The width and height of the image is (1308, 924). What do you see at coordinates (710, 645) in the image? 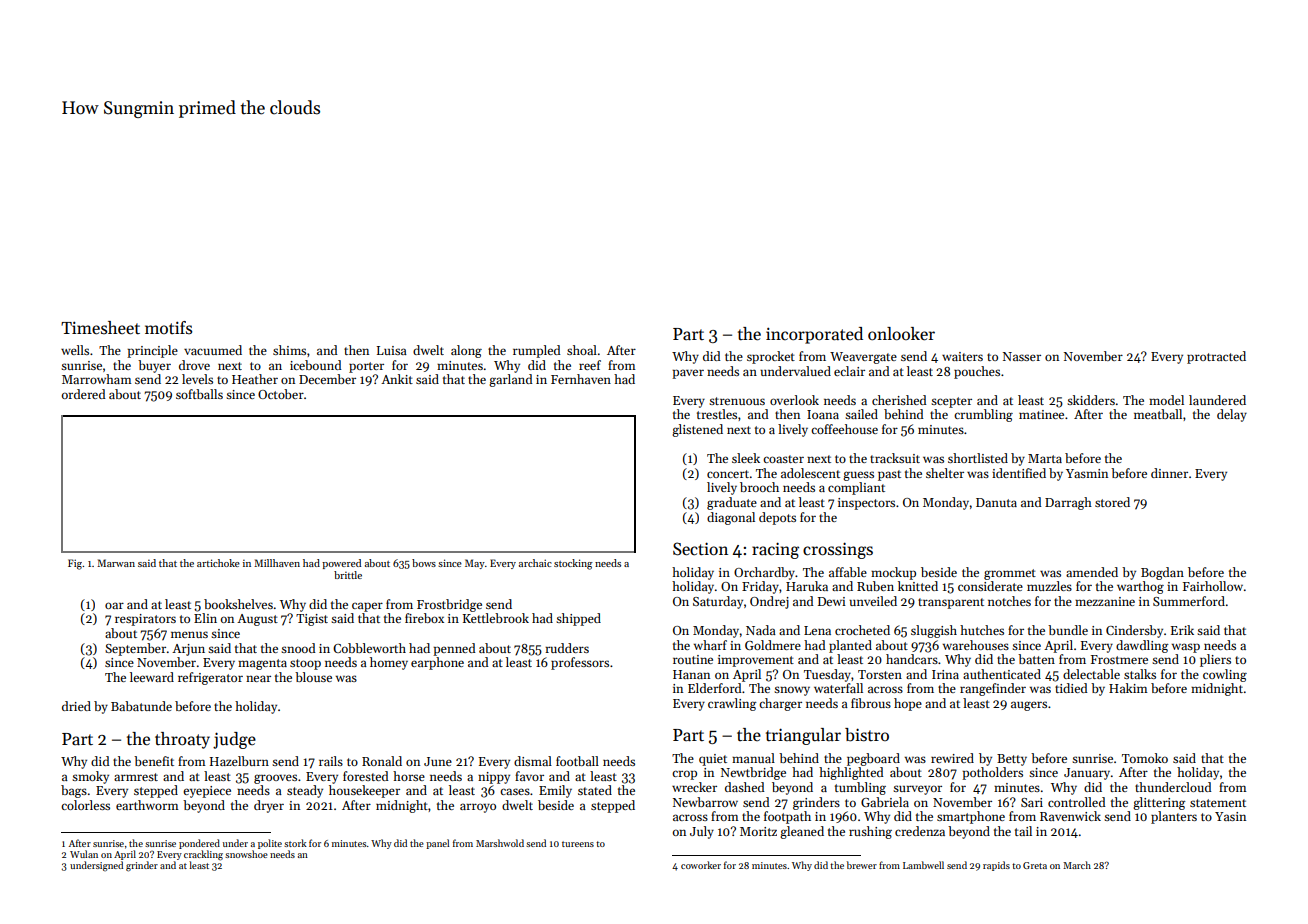
I see `wharf` at bounding box center [710, 645].
